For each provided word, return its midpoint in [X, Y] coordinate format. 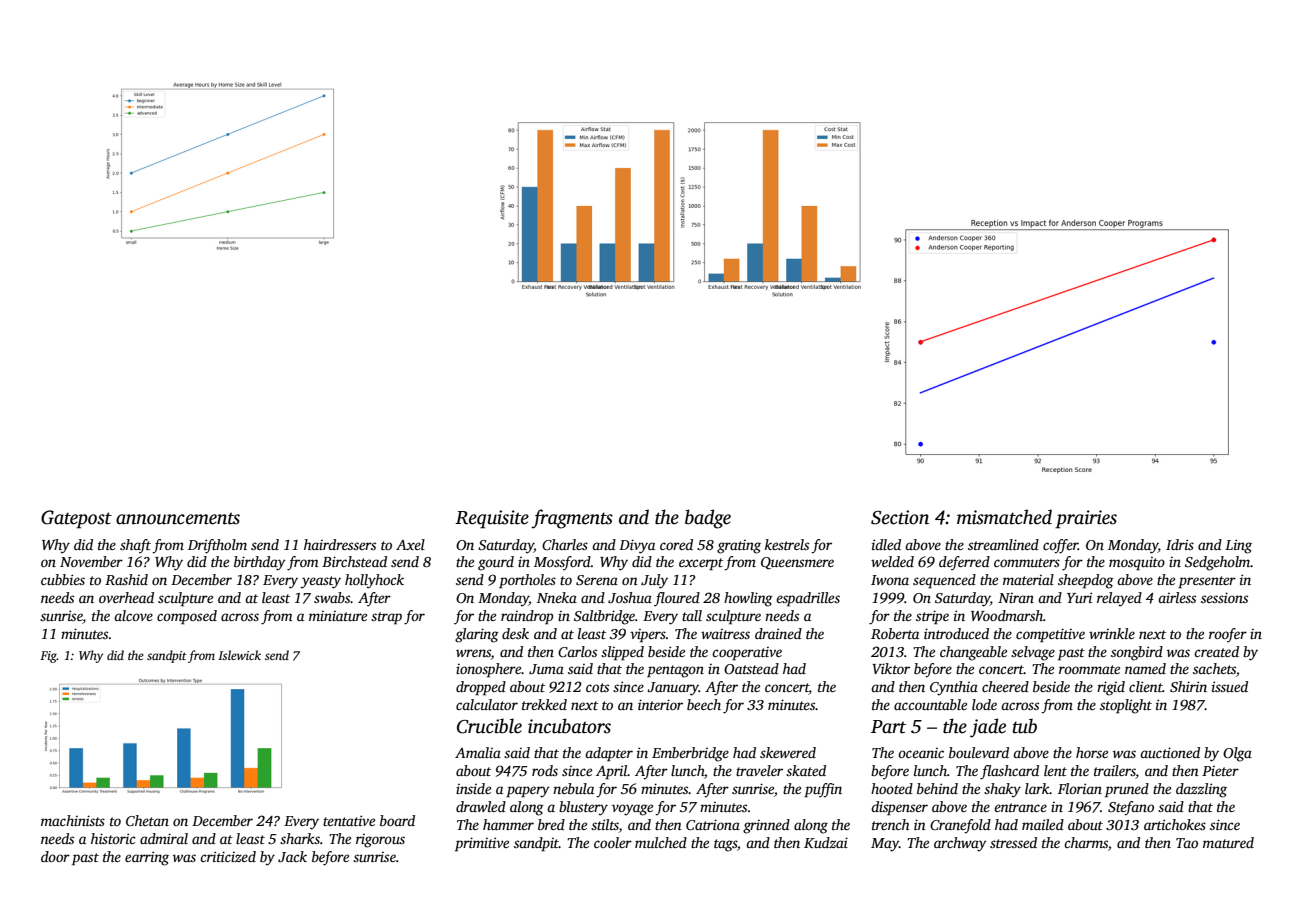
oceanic [921, 753]
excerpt [701, 564]
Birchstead [354, 561]
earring [147, 858]
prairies [1086, 519]
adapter [609, 754]
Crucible [489, 726]
